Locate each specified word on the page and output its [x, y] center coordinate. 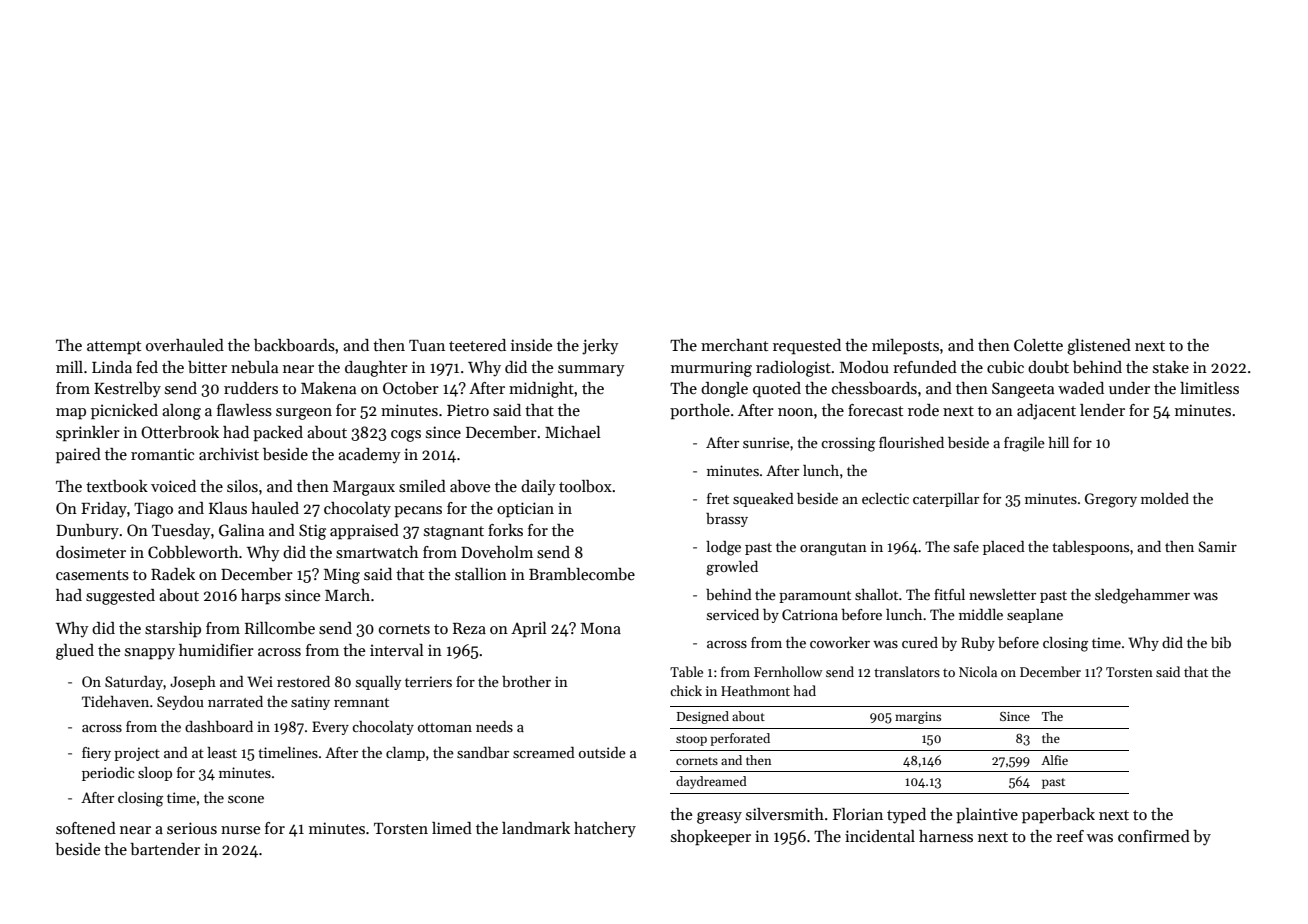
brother [526, 681]
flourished [911, 442]
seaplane [1035, 616]
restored [303, 681]
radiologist [793, 369]
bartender [165, 849]
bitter [207, 367]
